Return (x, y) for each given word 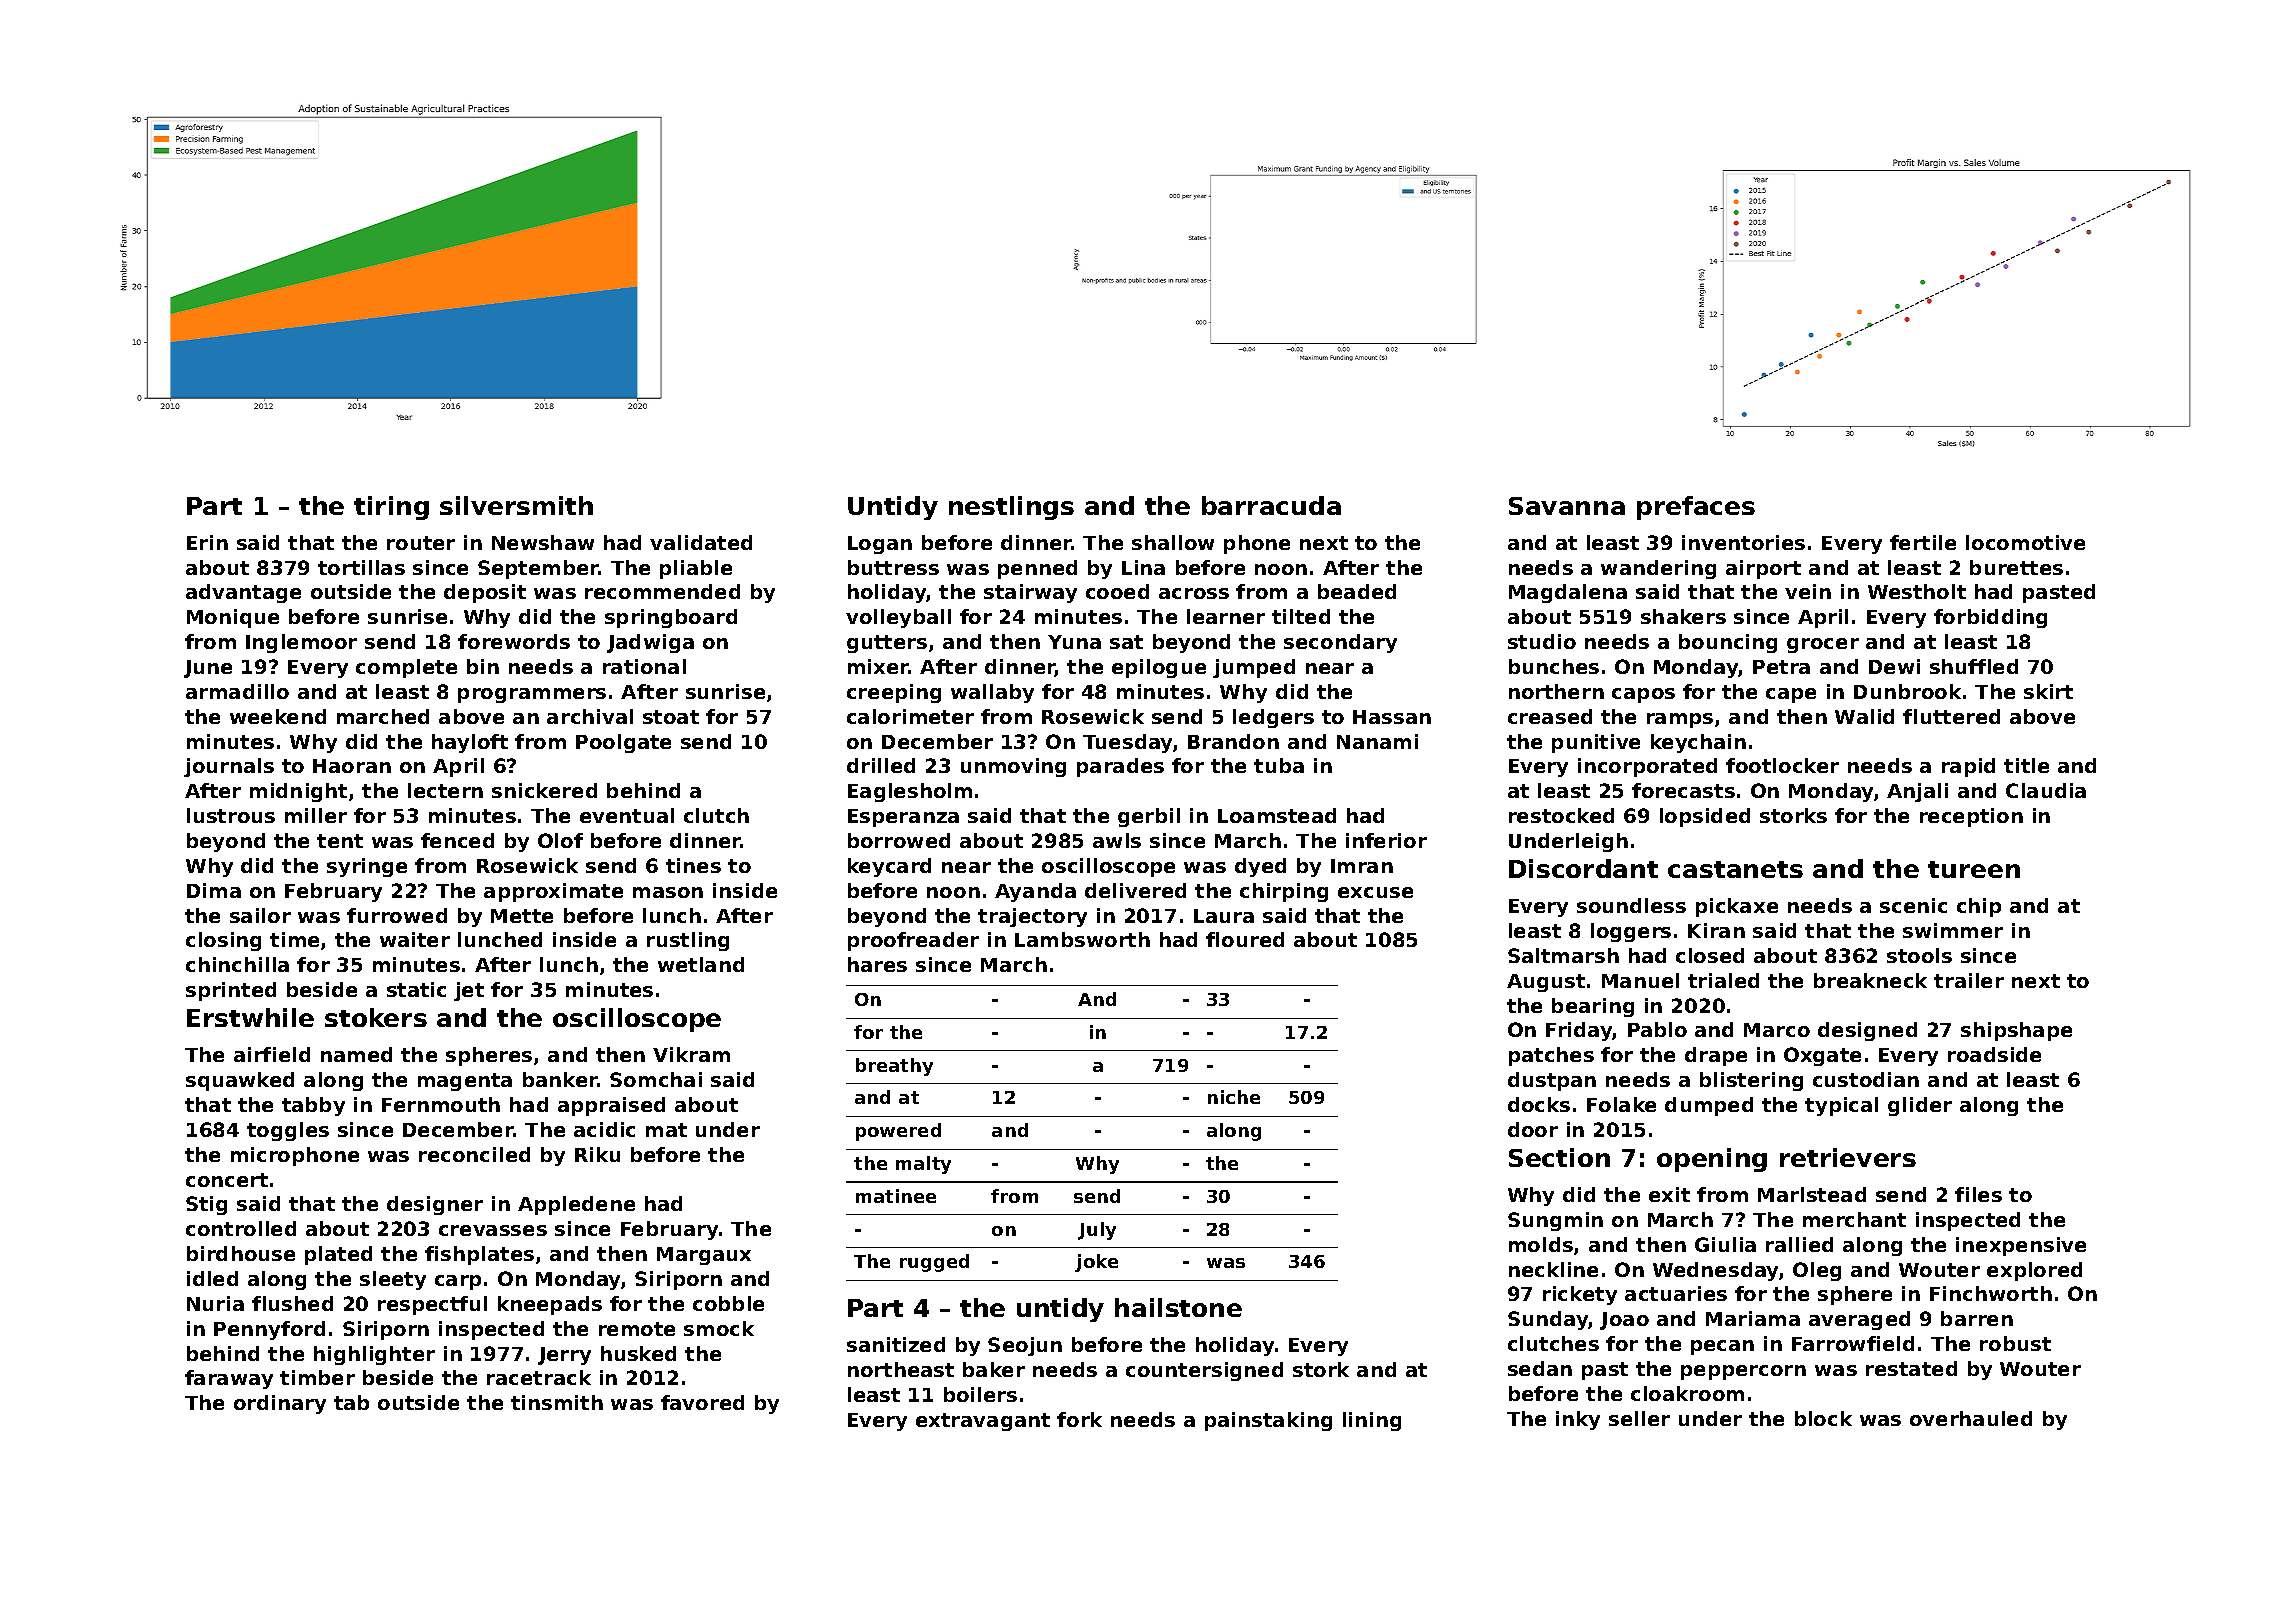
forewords (514, 641)
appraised (611, 1106)
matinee (896, 1196)
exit (1669, 1194)
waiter (415, 939)
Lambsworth (1082, 939)
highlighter (374, 1355)
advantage (243, 593)
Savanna (1567, 506)
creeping (894, 693)
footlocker (1782, 765)
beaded (1357, 591)
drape (1716, 1056)
